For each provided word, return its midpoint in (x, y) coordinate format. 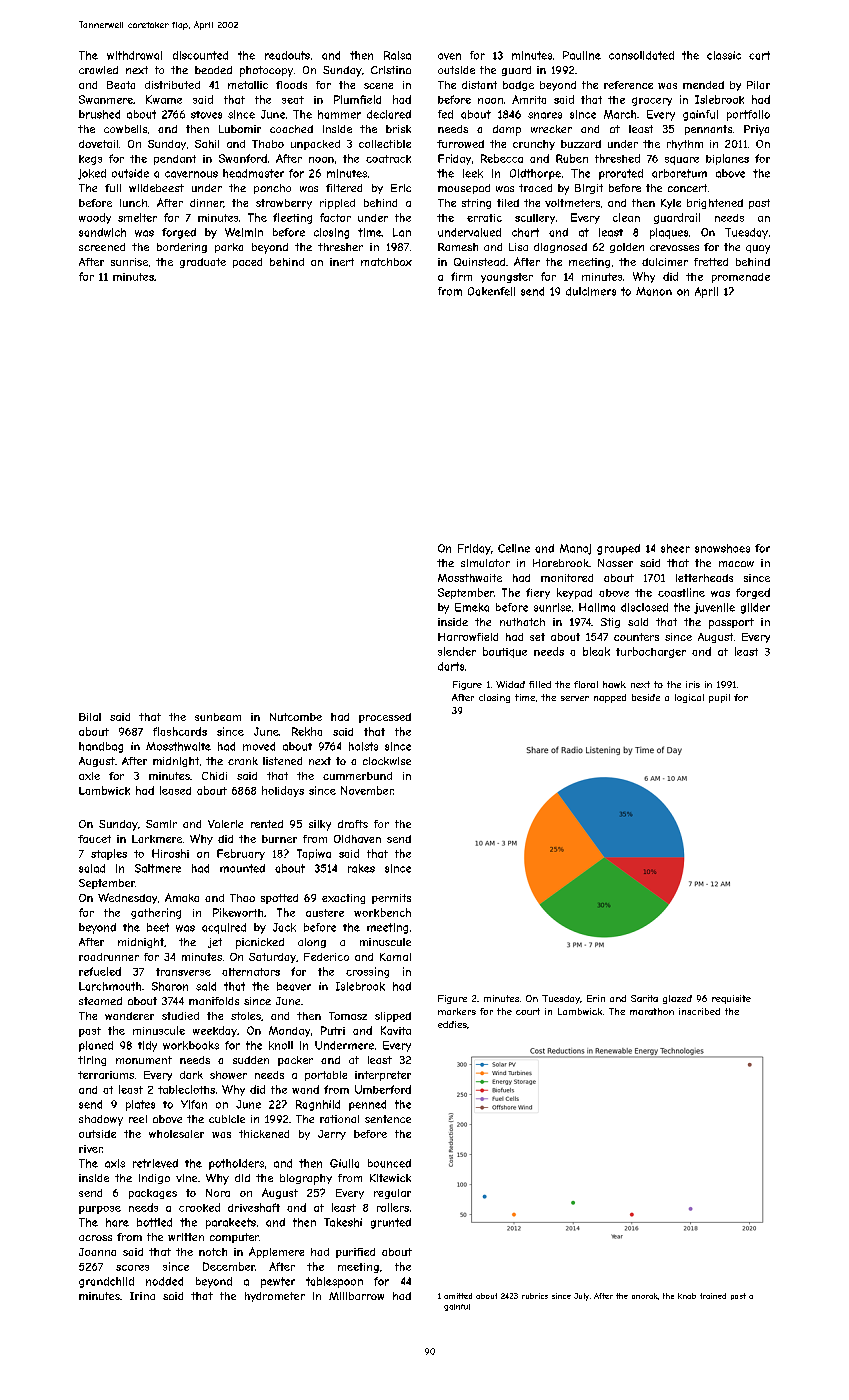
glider (755, 608)
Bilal (90, 717)
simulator (485, 563)
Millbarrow (356, 1296)
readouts (287, 55)
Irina (142, 1296)
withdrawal (134, 55)
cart (759, 55)
